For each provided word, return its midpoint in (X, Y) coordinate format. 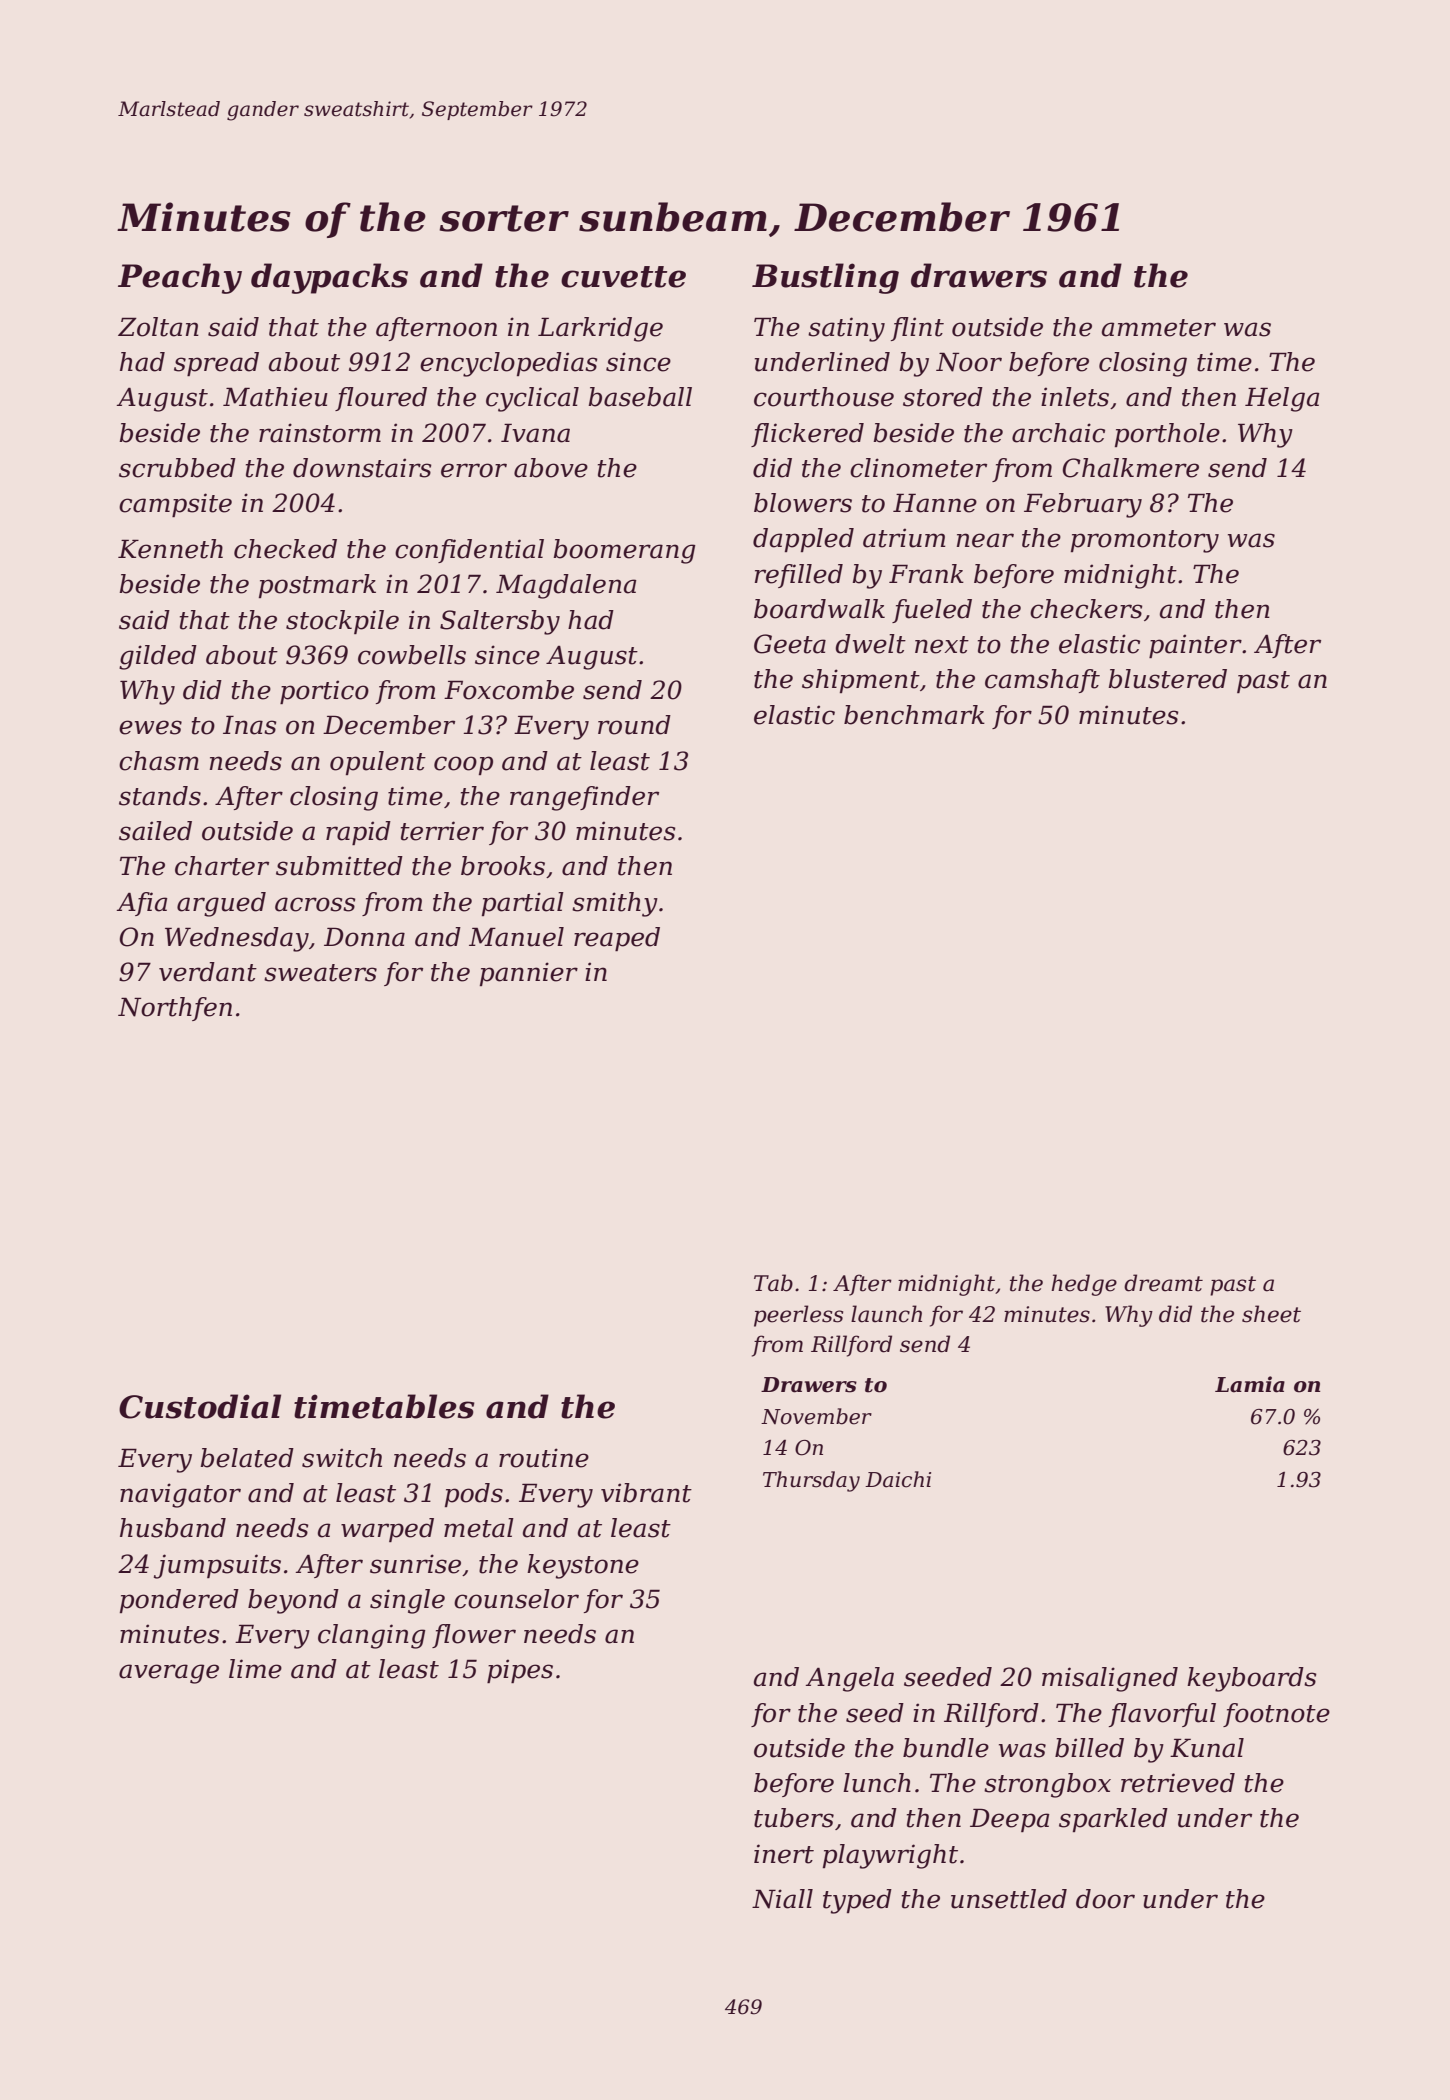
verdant (208, 972)
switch (342, 1458)
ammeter (1159, 328)
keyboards (1252, 1679)
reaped (617, 939)
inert (784, 1854)
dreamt (1163, 1283)
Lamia (1250, 1384)
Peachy (180, 278)
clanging (372, 1636)
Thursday (811, 1481)
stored (943, 397)
